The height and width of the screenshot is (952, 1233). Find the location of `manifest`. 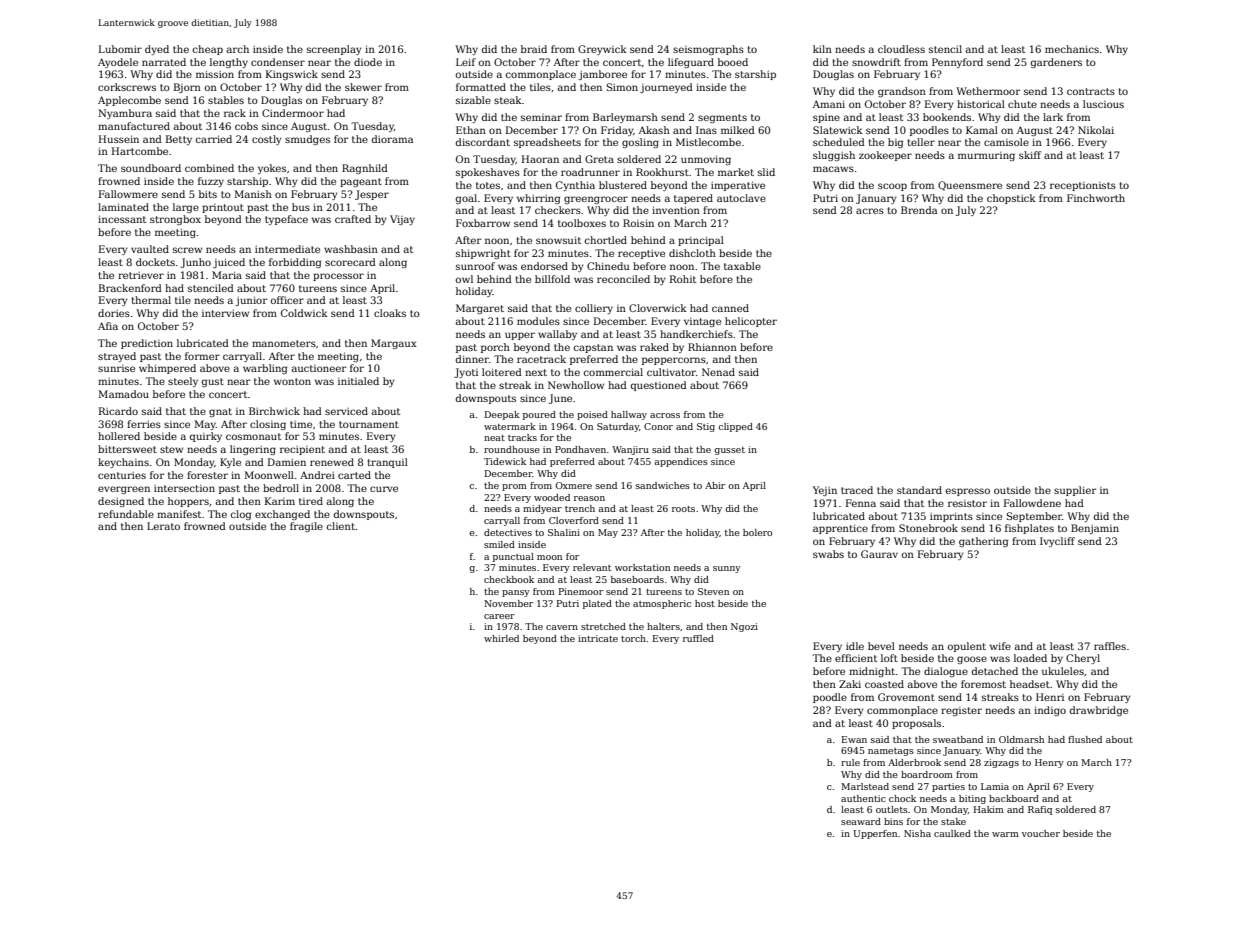

manifest is located at coordinates (179, 514).
